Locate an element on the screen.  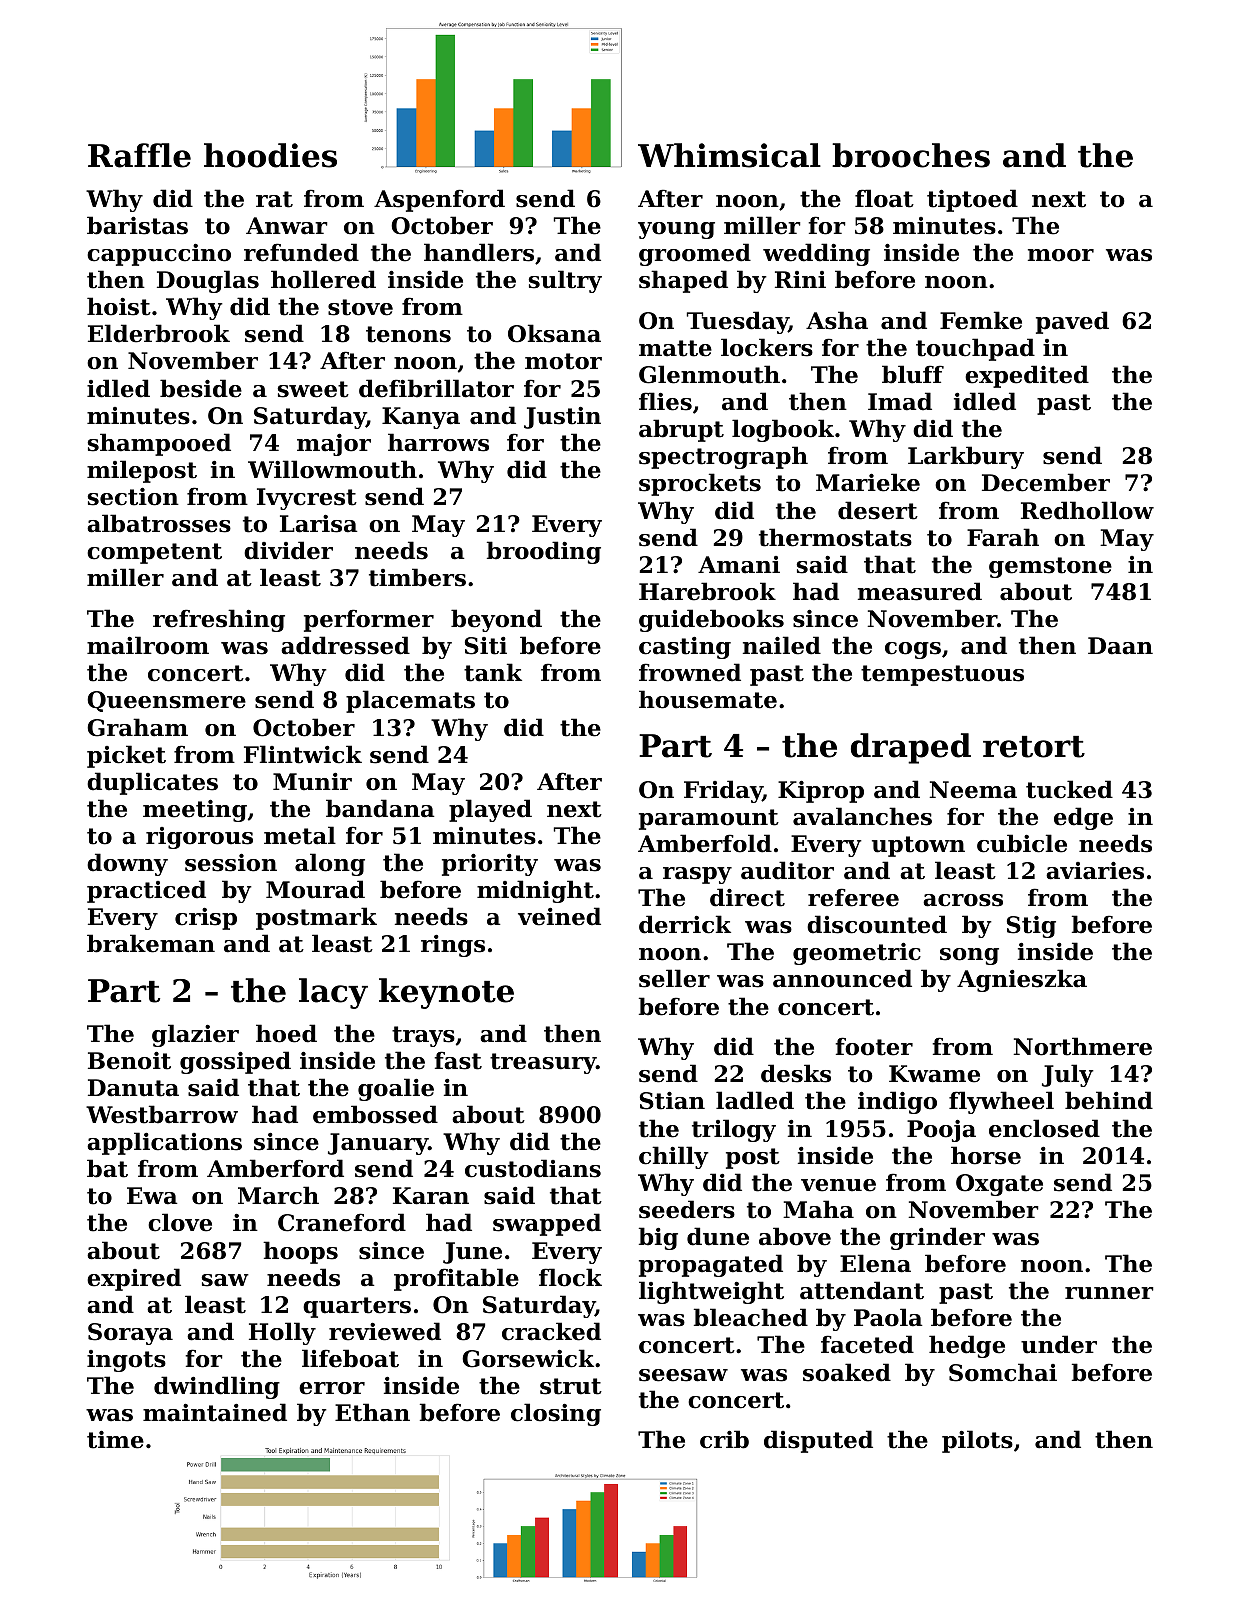
Mourad is located at coordinates (315, 889).
